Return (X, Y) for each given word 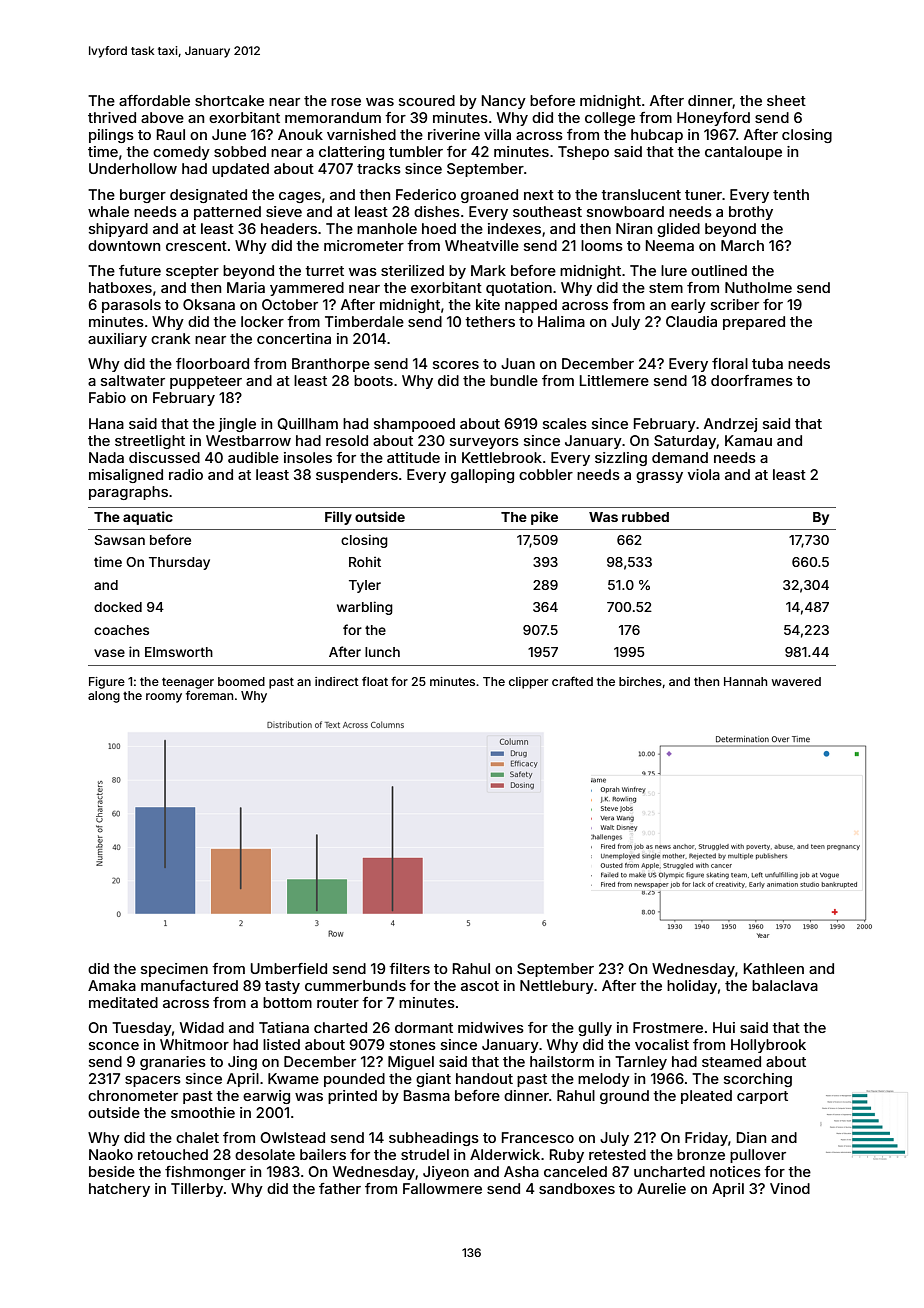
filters (409, 968)
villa (497, 134)
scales (565, 423)
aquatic (148, 518)
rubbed (645, 517)
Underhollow (133, 168)
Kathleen (774, 968)
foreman (209, 695)
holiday (692, 987)
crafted (572, 681)
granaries (173, 1063)
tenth (791, 194)
